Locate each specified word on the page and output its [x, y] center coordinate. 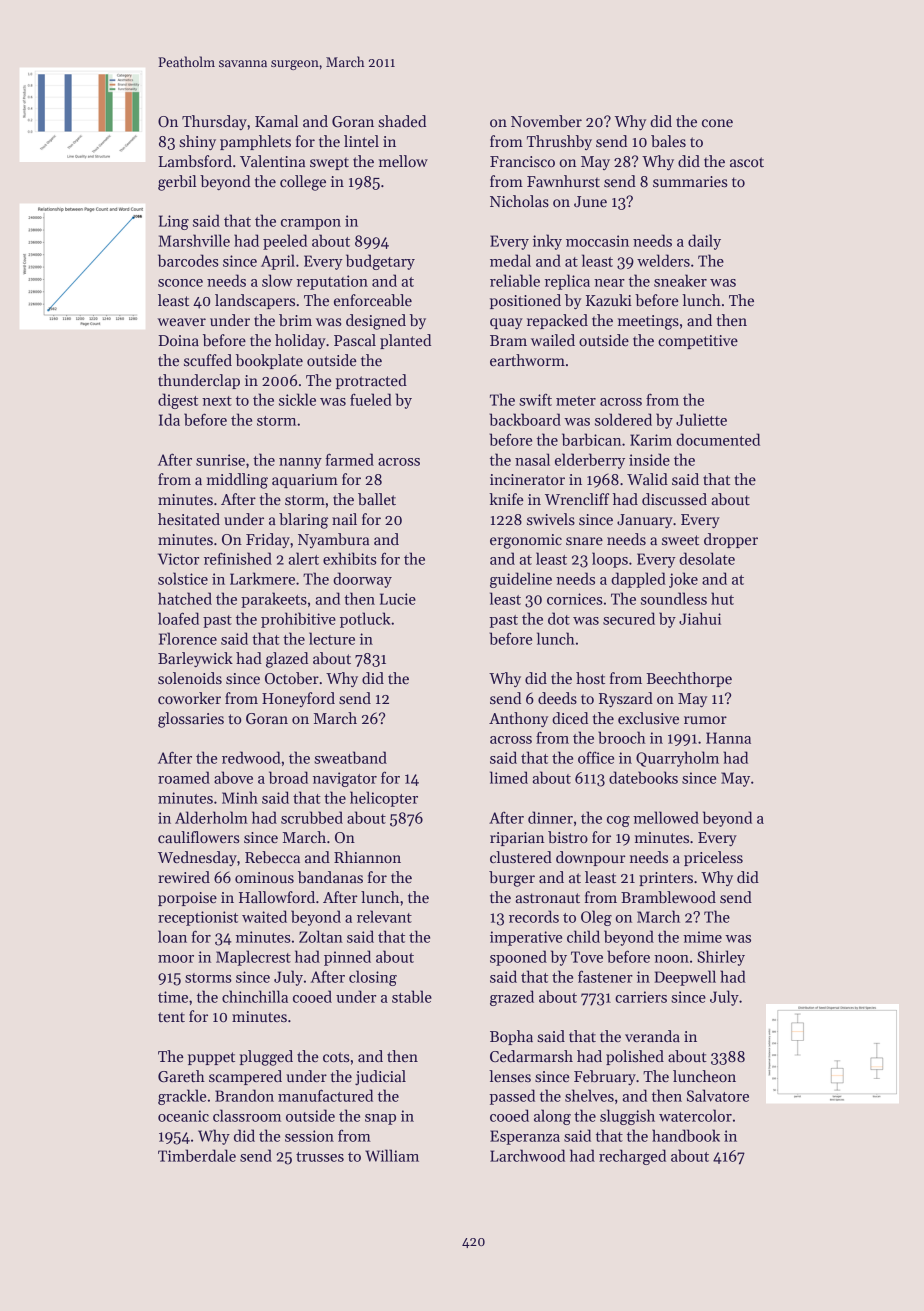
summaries [690, 181]
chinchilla [255, 996]
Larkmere [262, 578]
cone [717, 123]
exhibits [350, 558]
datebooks [643, 777]
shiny [197, 142]
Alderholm [211, 817]
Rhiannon [367, 857]
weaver [182, 322]
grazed [512, 998]
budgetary [380, 262]
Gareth [181, 1076]
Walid [647, 479]
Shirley [721, 958]
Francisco [522, 161]
